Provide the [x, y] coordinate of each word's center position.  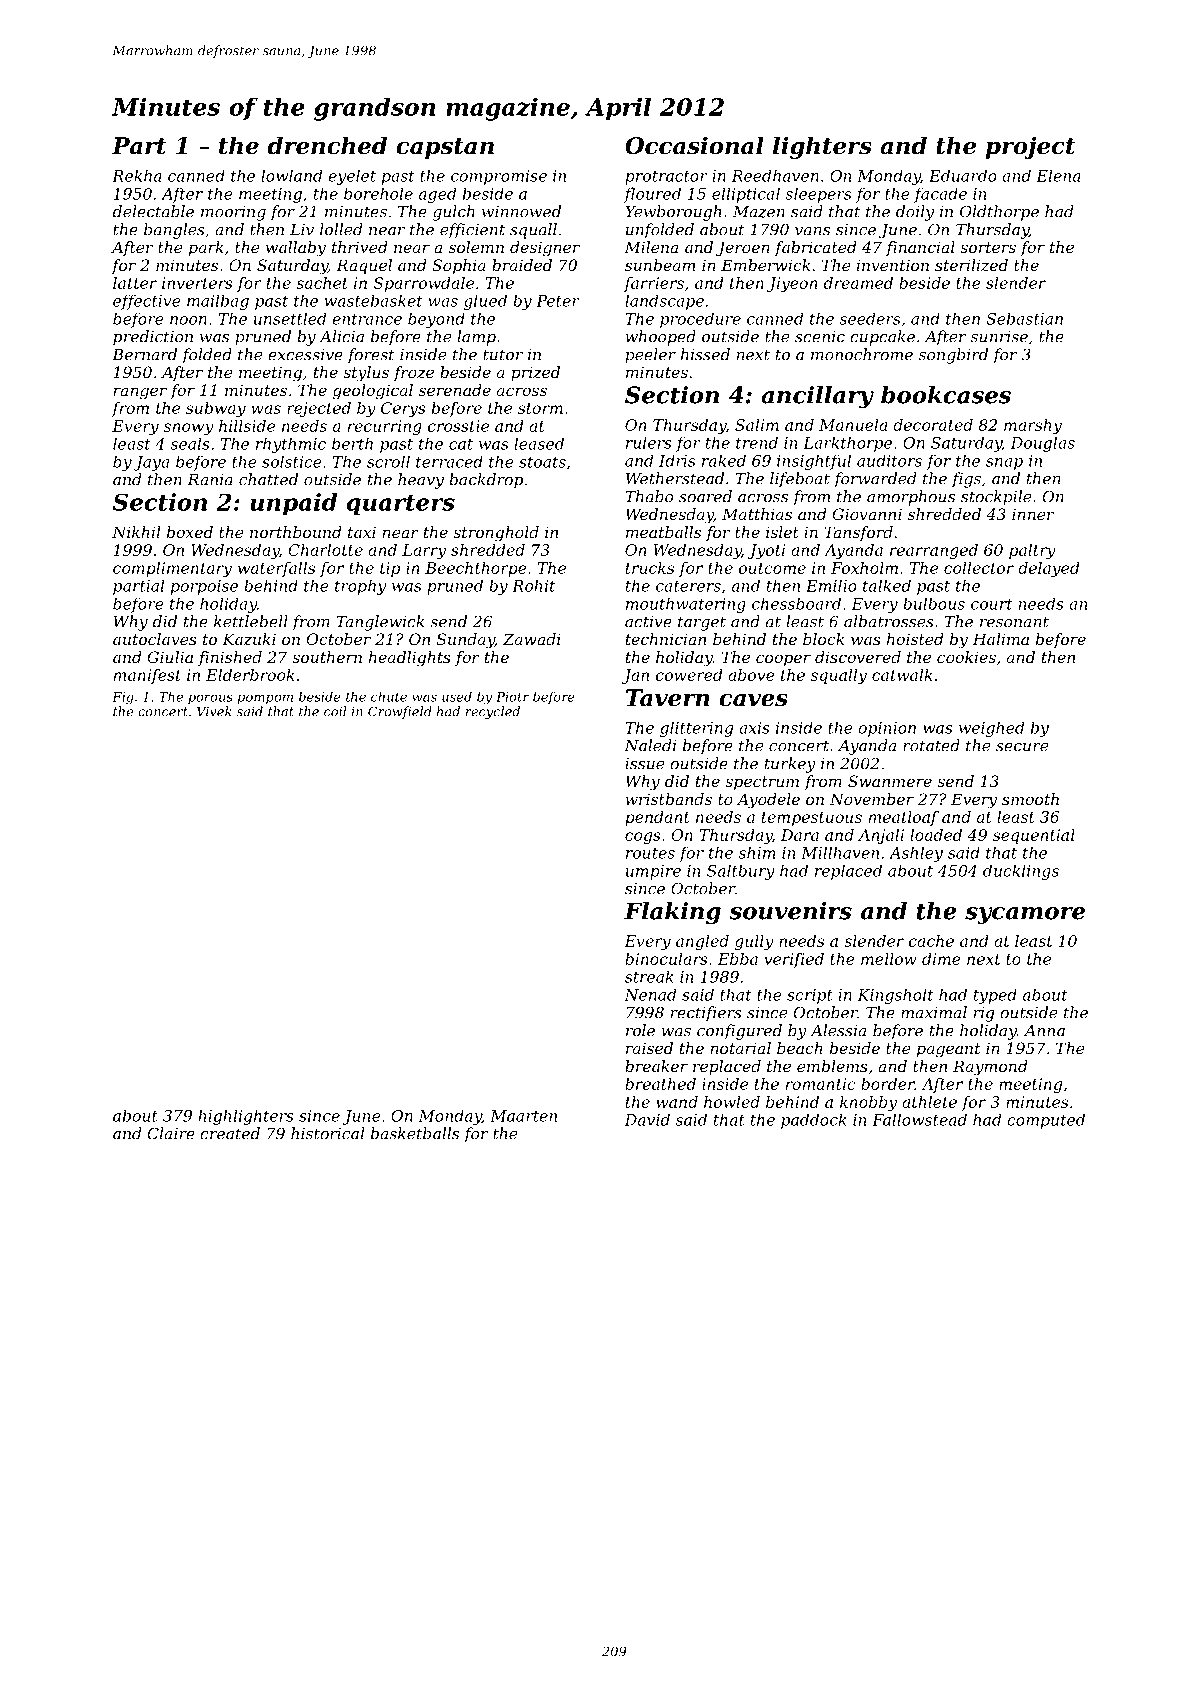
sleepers [818, 195]
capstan [445, 148]
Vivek [214, 711]
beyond [436, 320]
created [230, 1133]
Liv [302, 230]
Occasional [694, 145]
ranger [140, 393]
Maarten [523, 1116]
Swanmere [890, 781]
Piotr [512, 697]
